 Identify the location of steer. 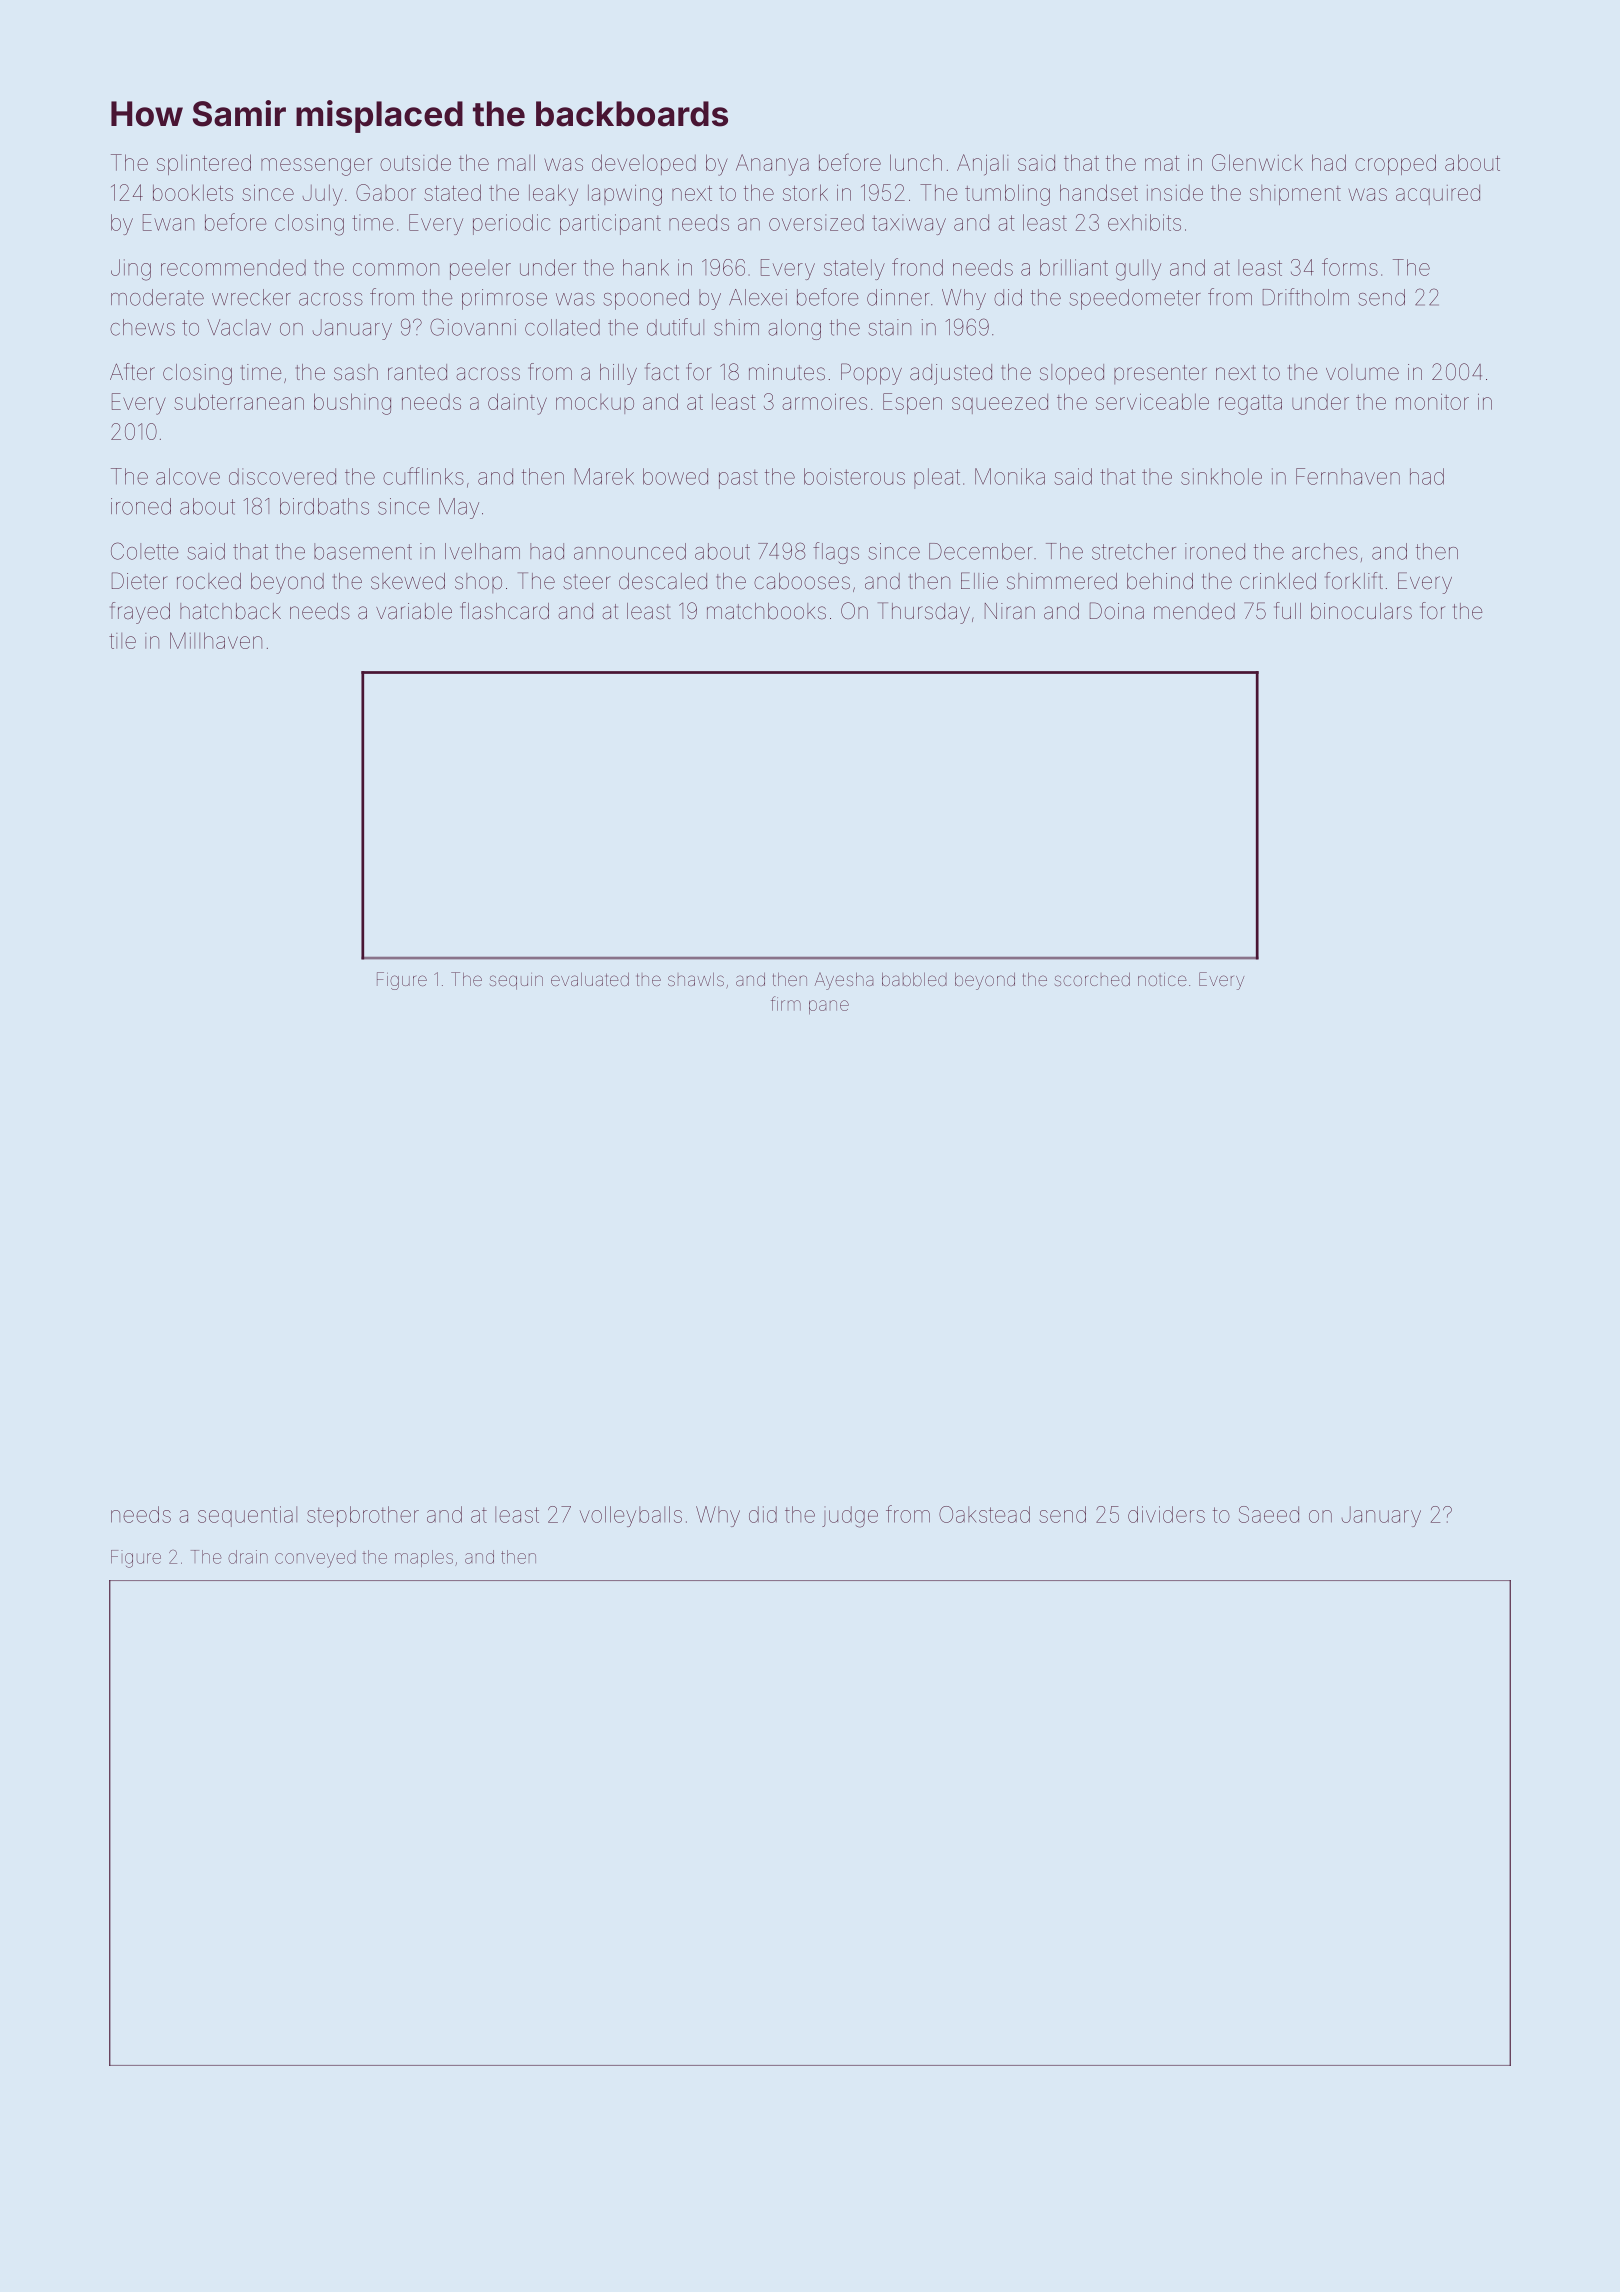
(587, 582).
